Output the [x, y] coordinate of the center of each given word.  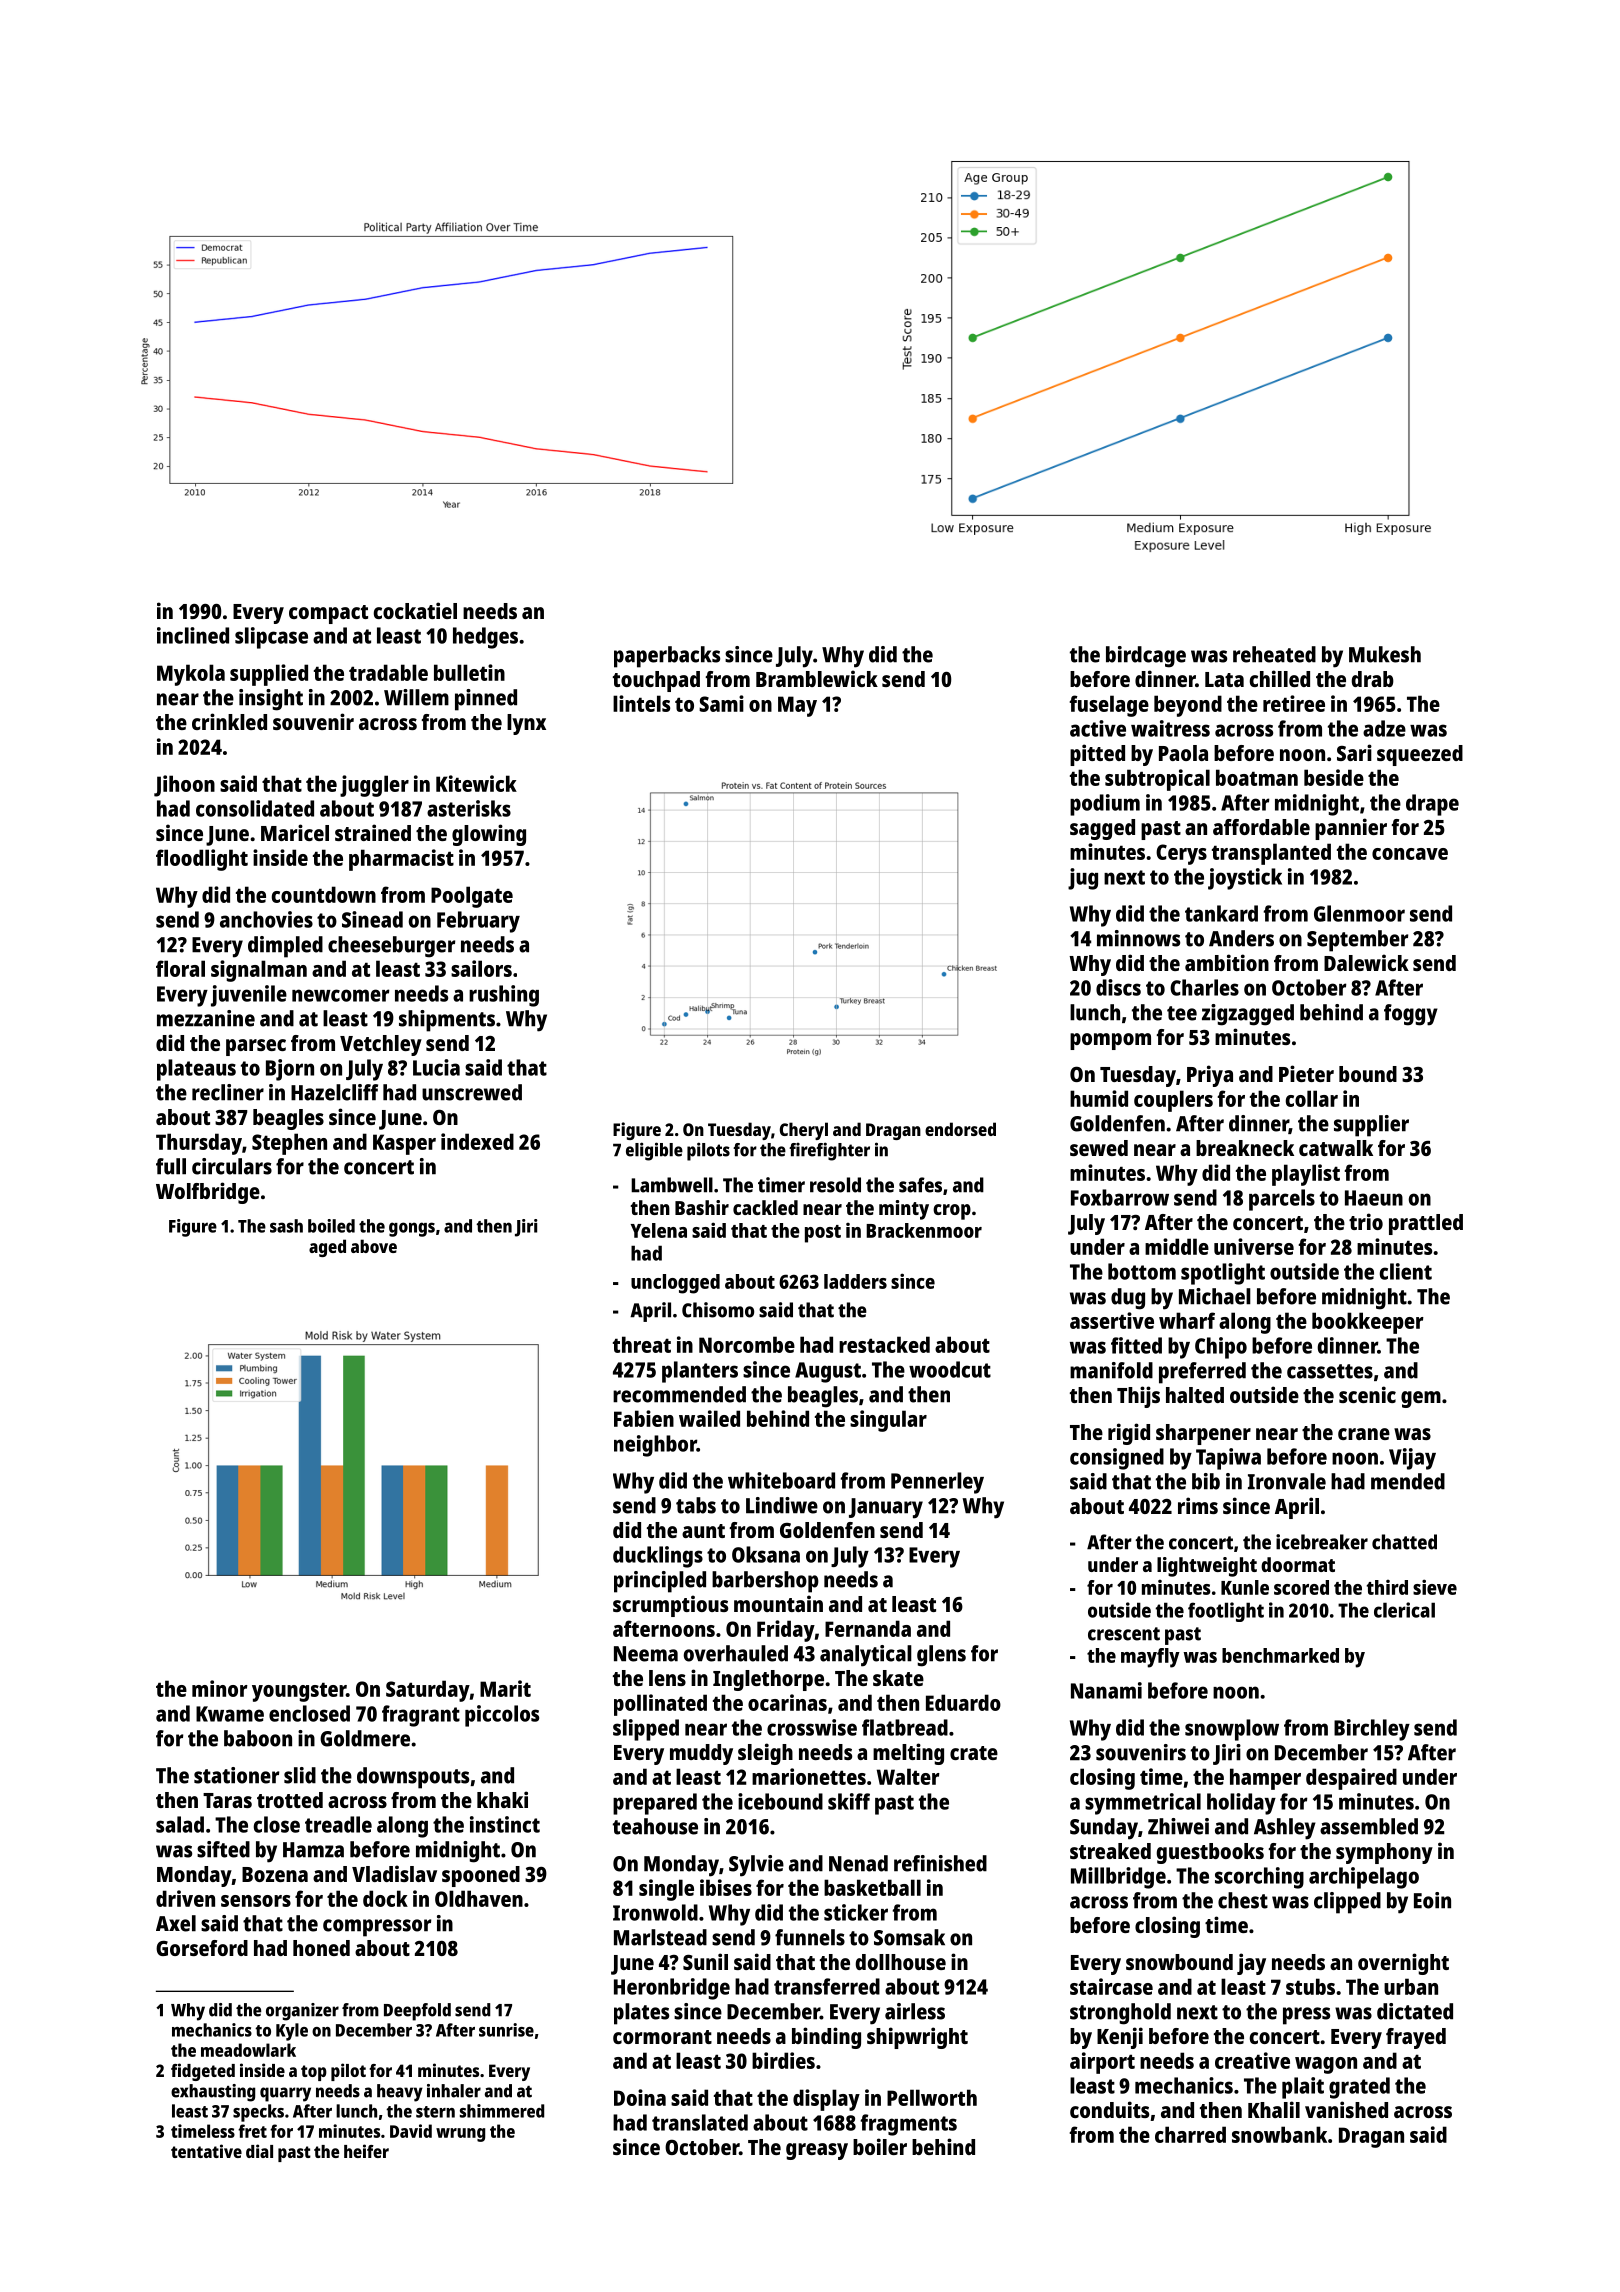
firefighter [829, 1151]
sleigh [765, 1754]
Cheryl [804, 1131]
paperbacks [667, 657]
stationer [236, 1775]
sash [286, 1226]
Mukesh [1385, 654]
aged [327, 1248]
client [1406, 1271]
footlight [1226, 1612]
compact [328, 614]
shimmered [502, 2111]
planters [700, 1372]
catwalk [1336, 1148]
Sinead [372, 919]
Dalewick [1366, 962]
